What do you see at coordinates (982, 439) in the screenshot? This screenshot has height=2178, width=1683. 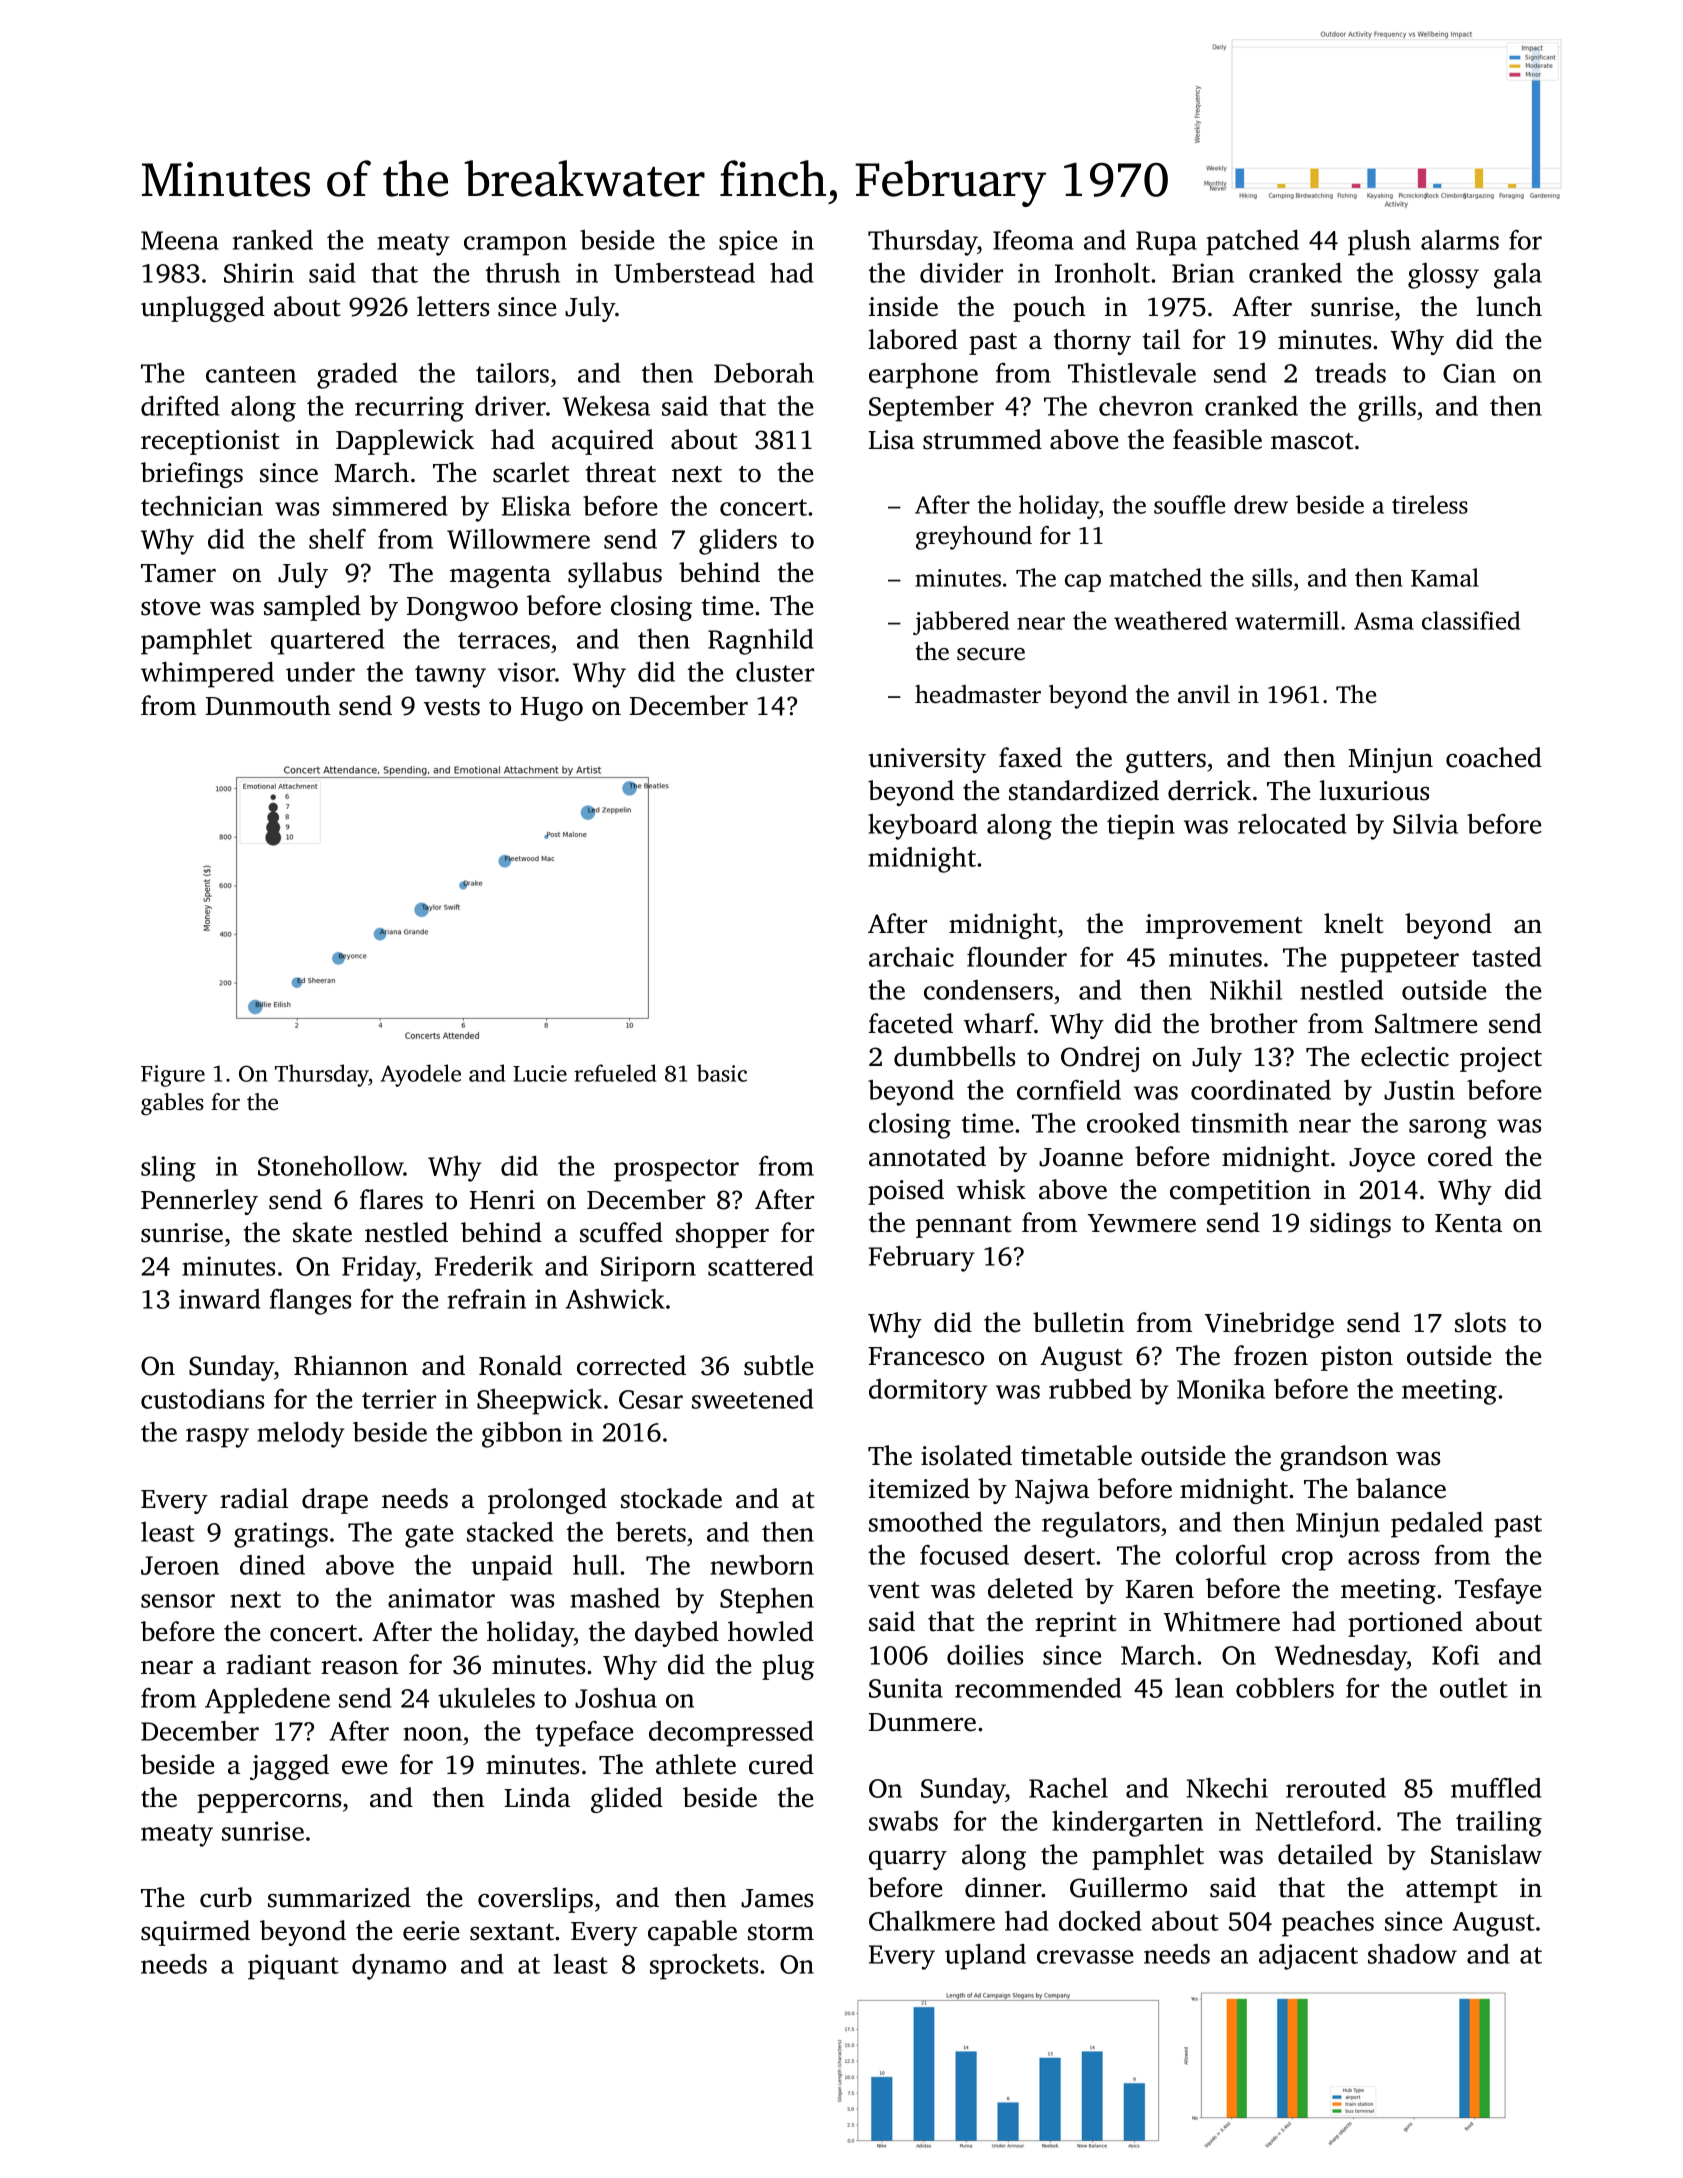 I see `strummed` at bounding box center [982, 439].
